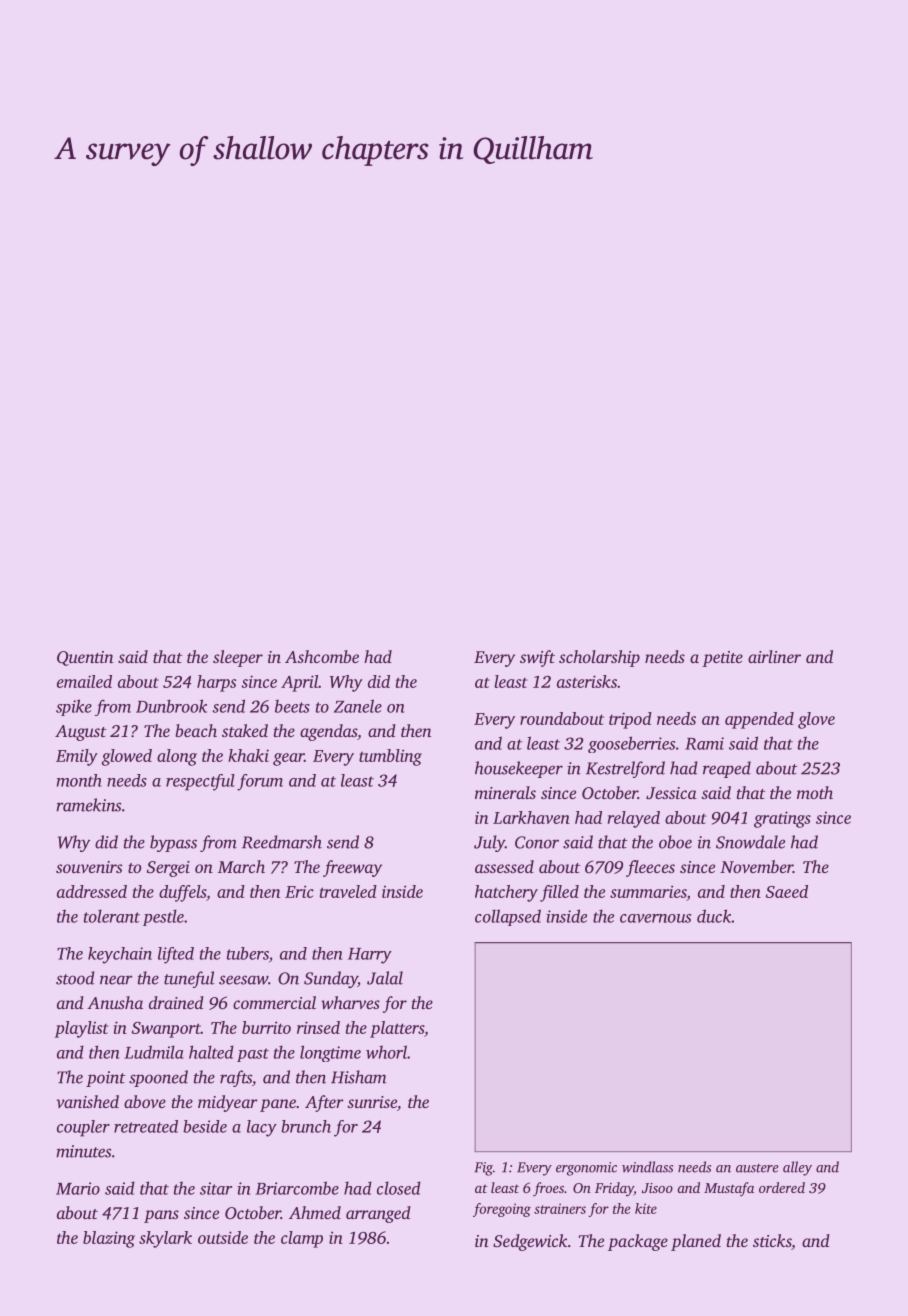 The image size is (908, 1316). I want to click on petite, so click(722, 659).
